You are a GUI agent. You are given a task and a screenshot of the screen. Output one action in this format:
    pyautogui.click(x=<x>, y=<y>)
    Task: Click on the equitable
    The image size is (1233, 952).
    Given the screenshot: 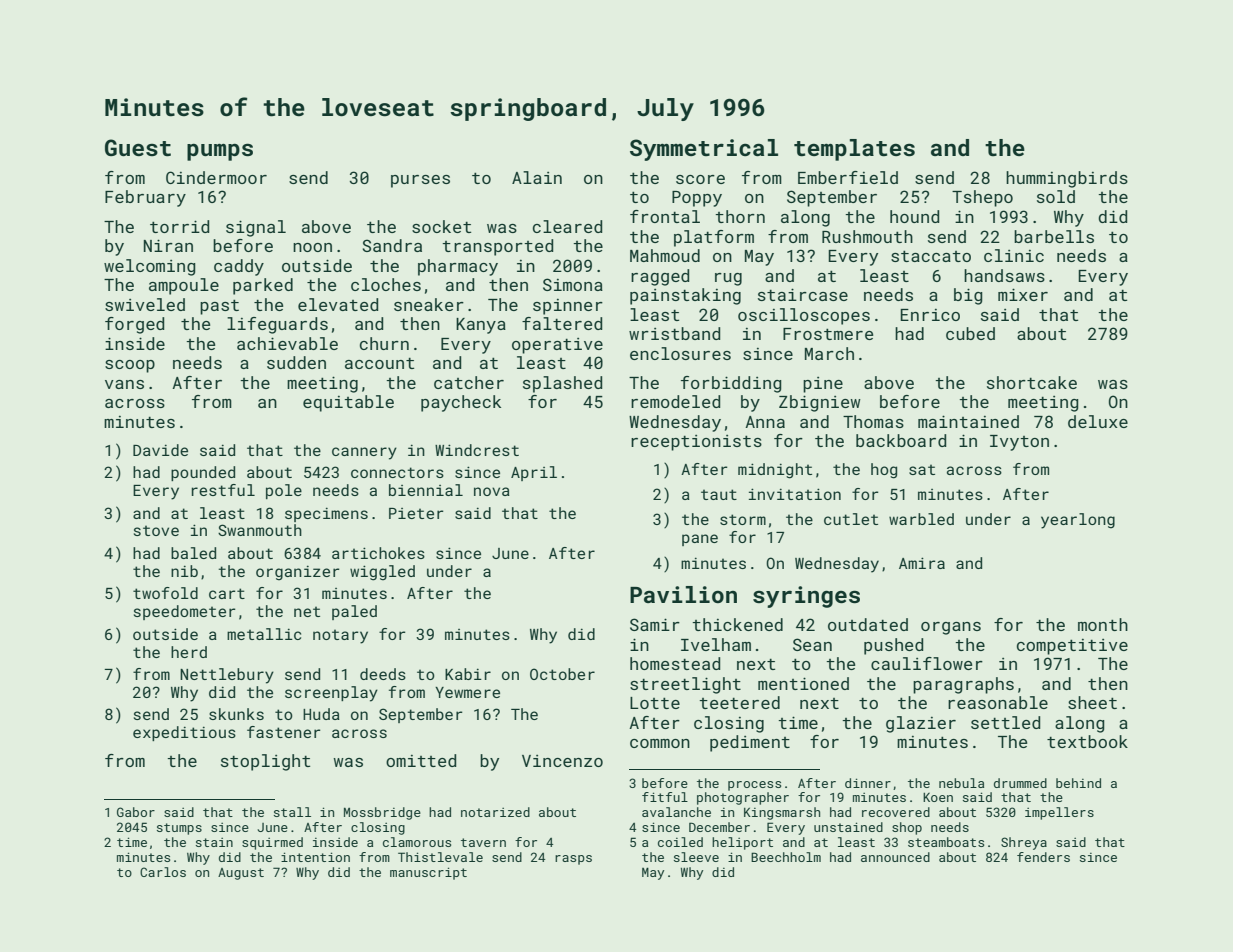 What is the action you would take?
    pyautogui.click(x=348, y=403)
